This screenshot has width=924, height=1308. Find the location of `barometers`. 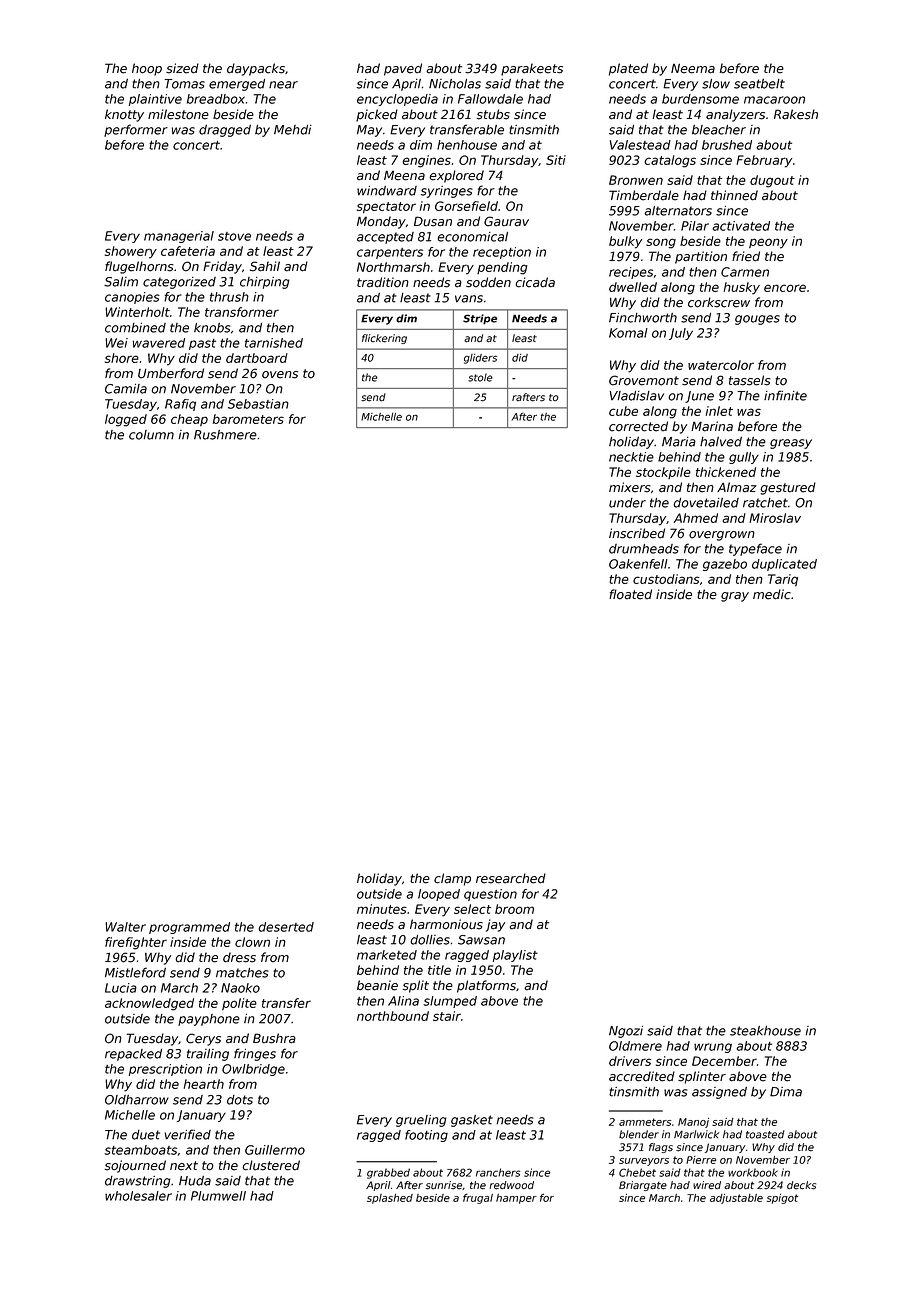

barometers is located at coordinates (248, 419).
